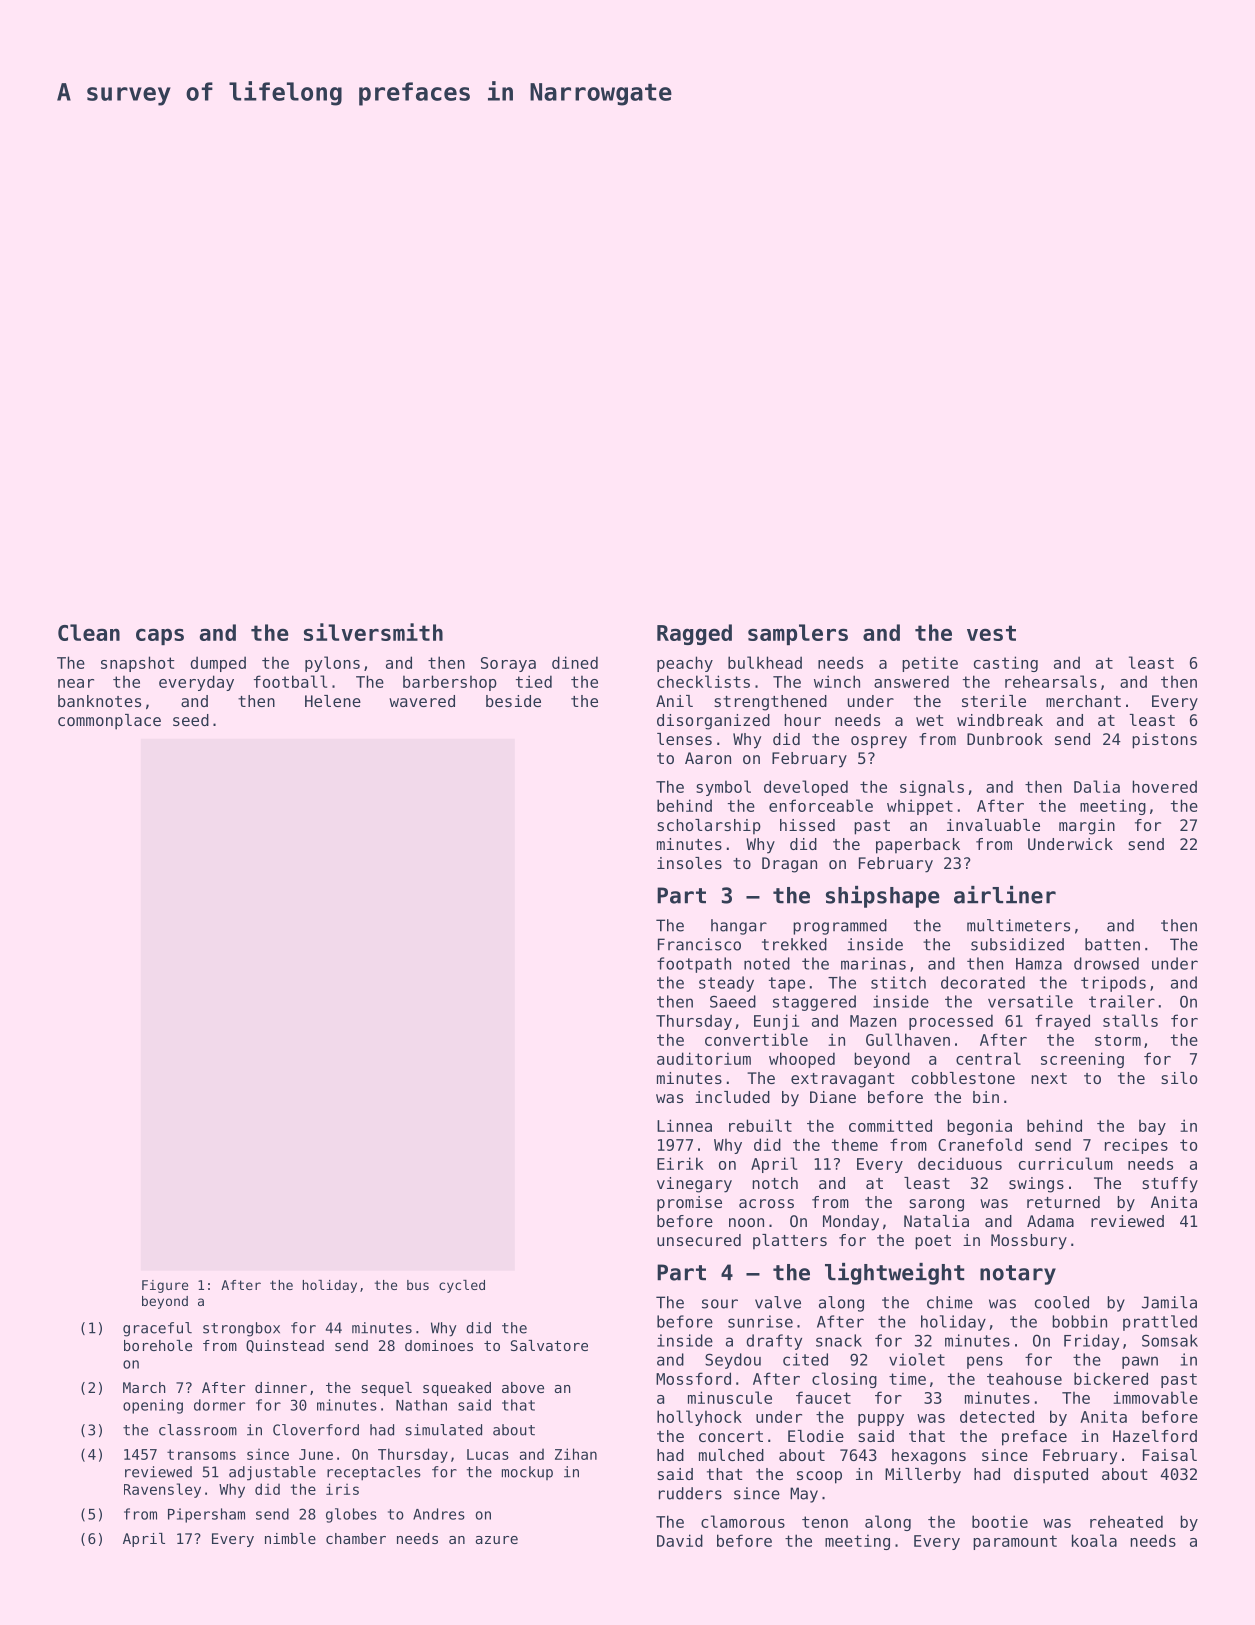 The width and height of the page is (1255, 1625). I want to click on Ragged, so click(694, 634).
